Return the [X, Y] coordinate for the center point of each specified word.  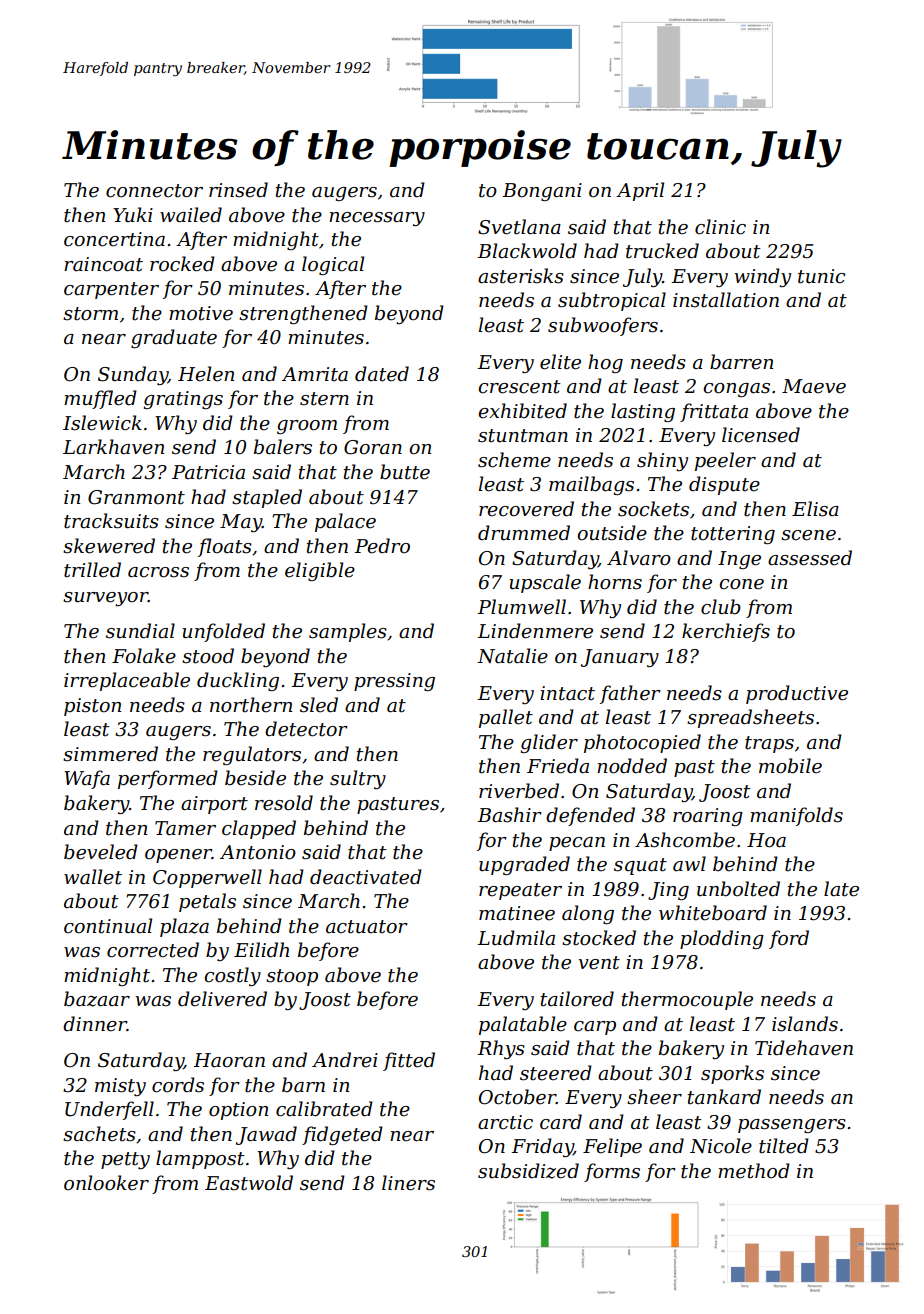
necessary [377, 219]
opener [178, 856]
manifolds [796, 816]
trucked [662, 251]
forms [612, 1172]
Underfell [109, 1110]
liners [408, 1183]
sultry [358, 779]
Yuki [133, 214]
